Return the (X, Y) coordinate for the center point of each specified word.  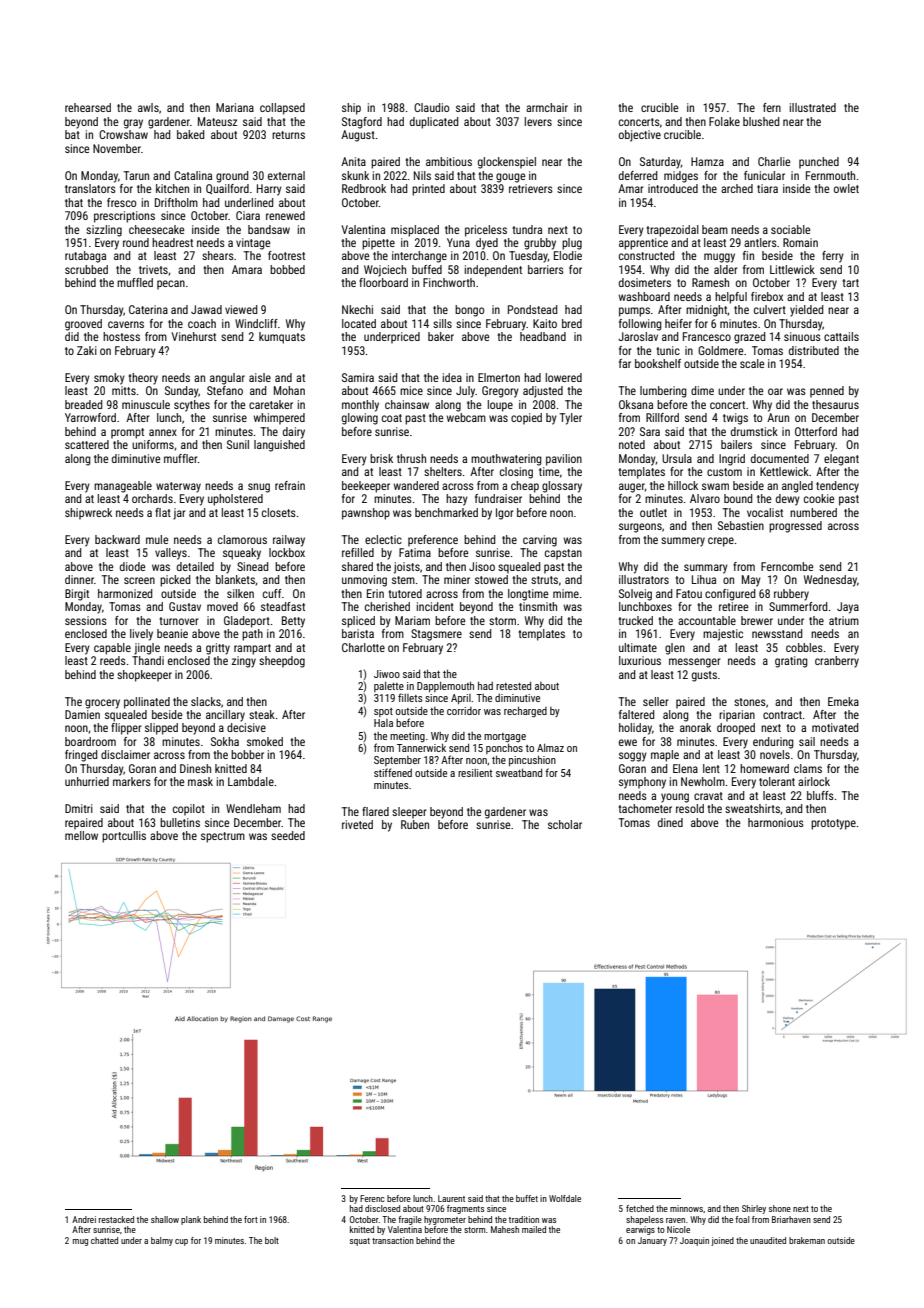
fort (251, 1219)
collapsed (282, 109)
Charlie (774, 161)
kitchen (172, 188)
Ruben (415, 824)
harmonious (776, 822)
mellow (81, 835)
